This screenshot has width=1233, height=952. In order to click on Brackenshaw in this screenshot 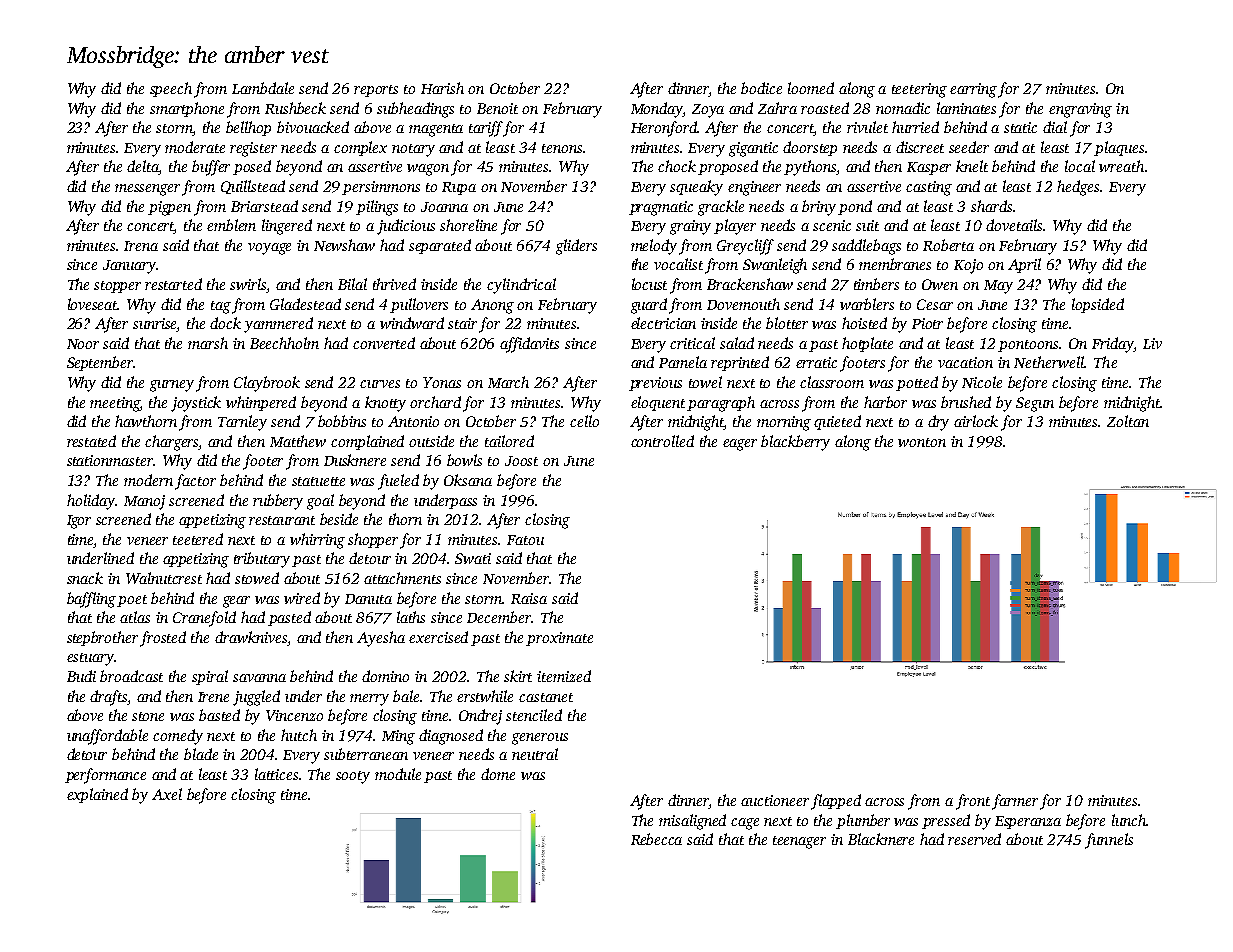, I will do `click(750, 284)`.
